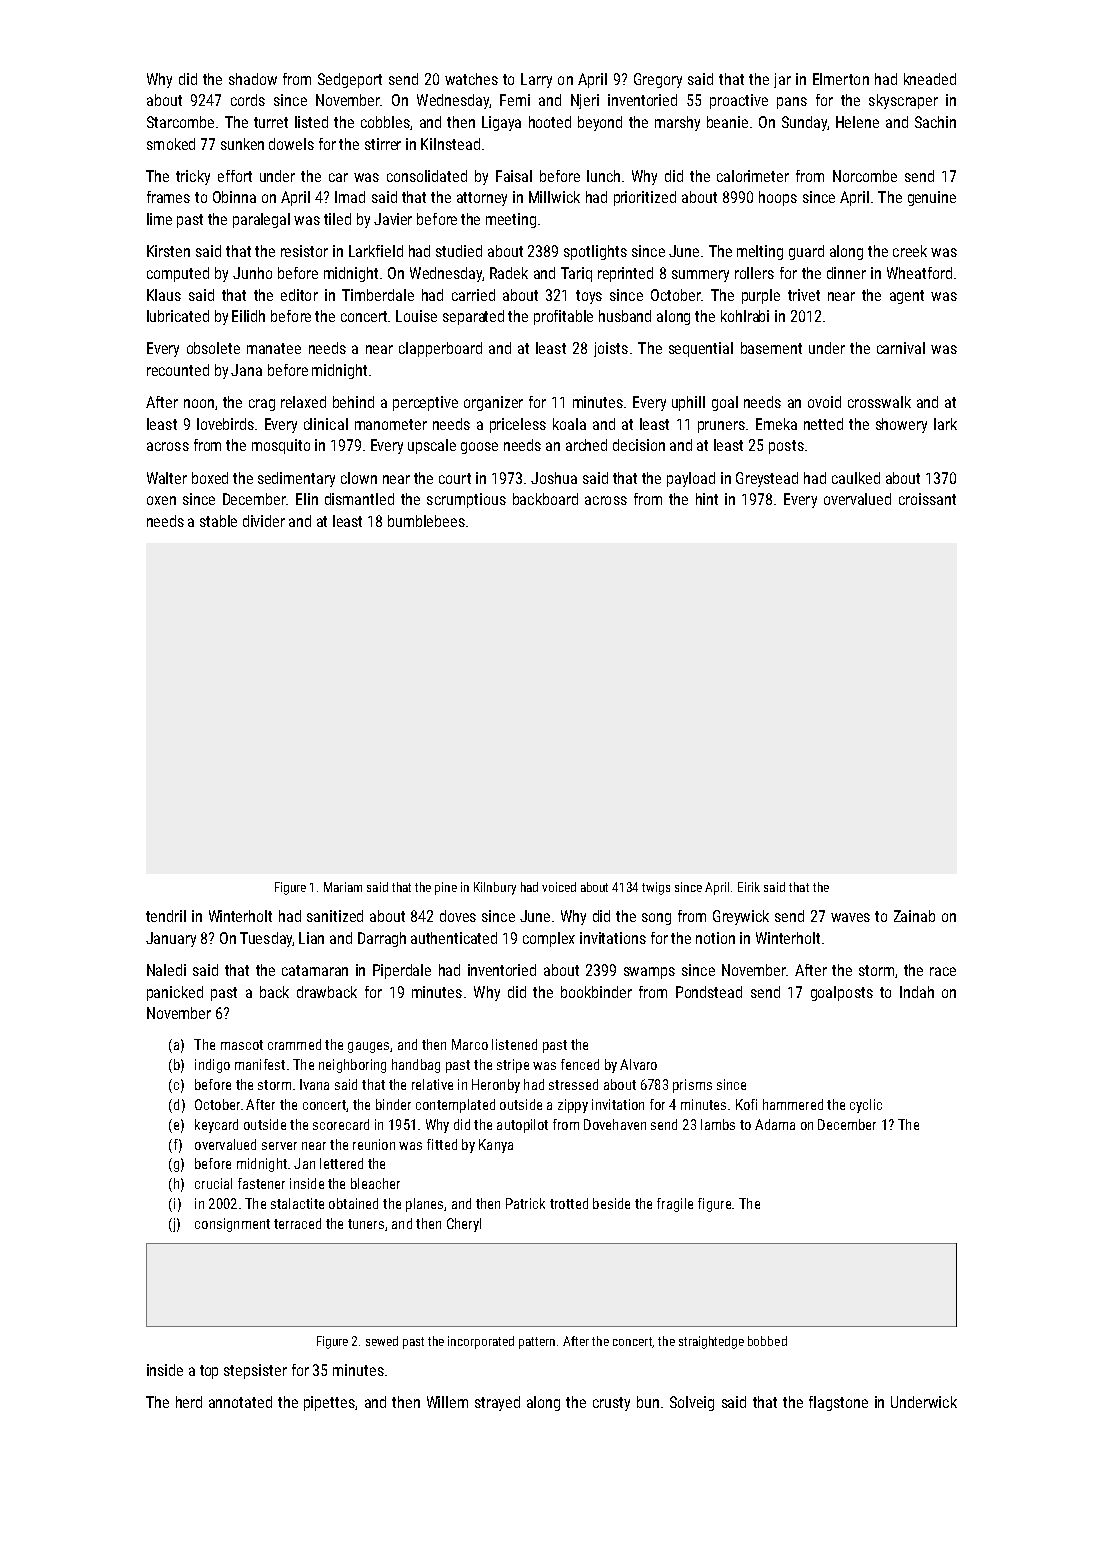 The height and width of the page is (1560, 1103). Describe the element at coordinates (350, 80) in the page. I see `Sedgeport` at that location.
